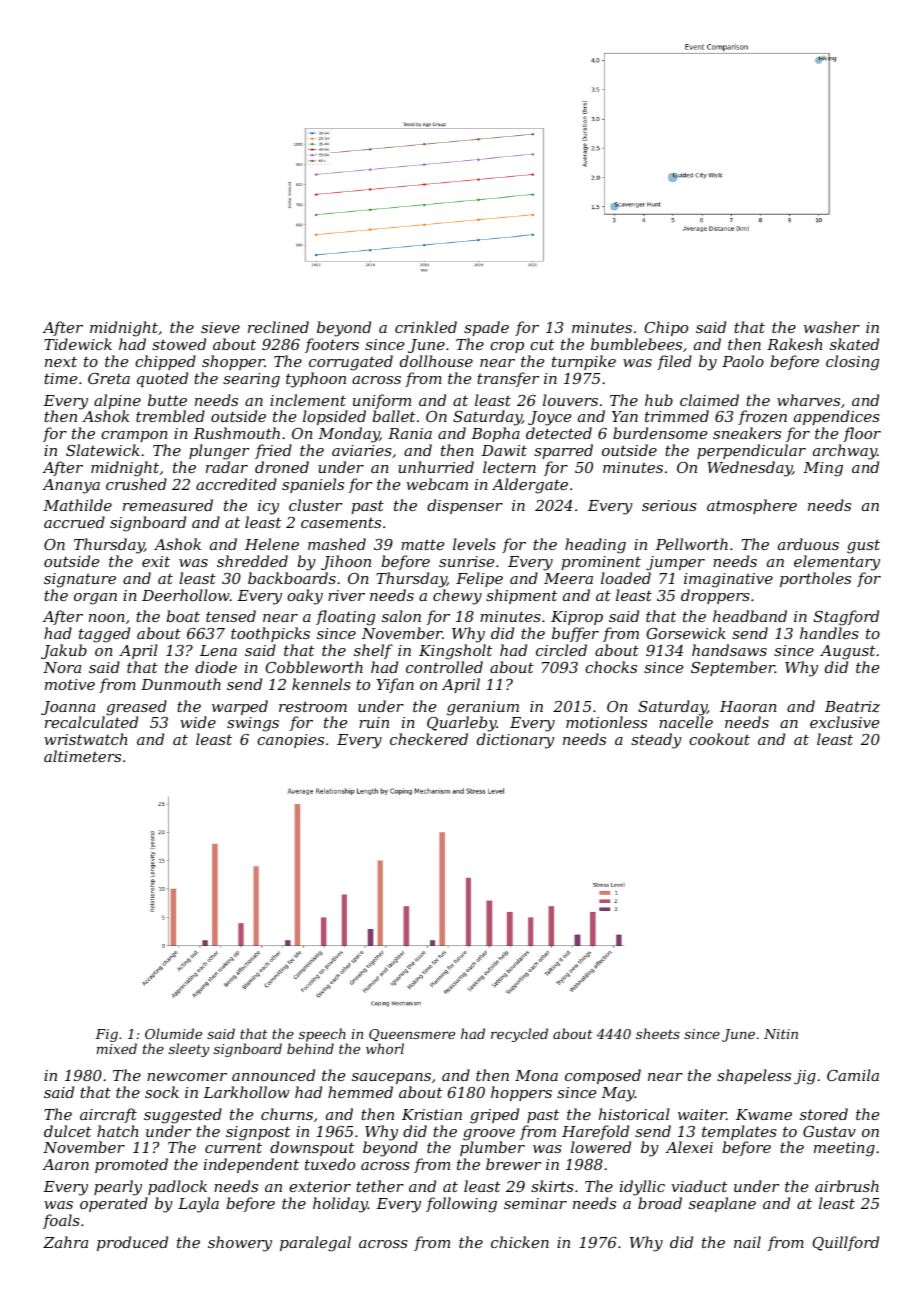 This document has width=924, height=1308. What do you see at coordinates (455, 652) in the document?
I see `Kingsholt` at bounding box center [455, 652].
